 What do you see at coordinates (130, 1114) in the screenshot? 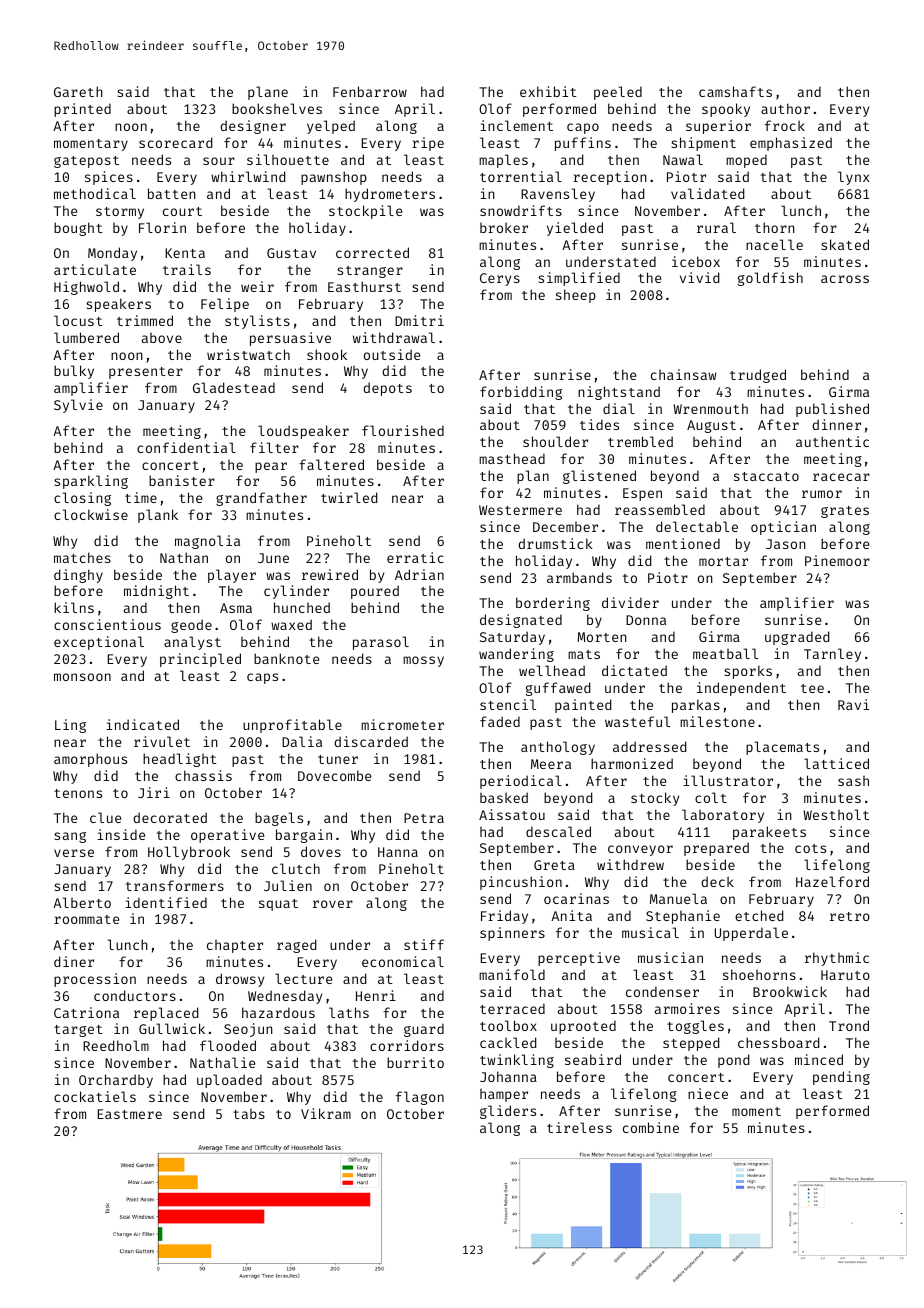
I see `Eastmere` at bounding box center [130, 1114].
